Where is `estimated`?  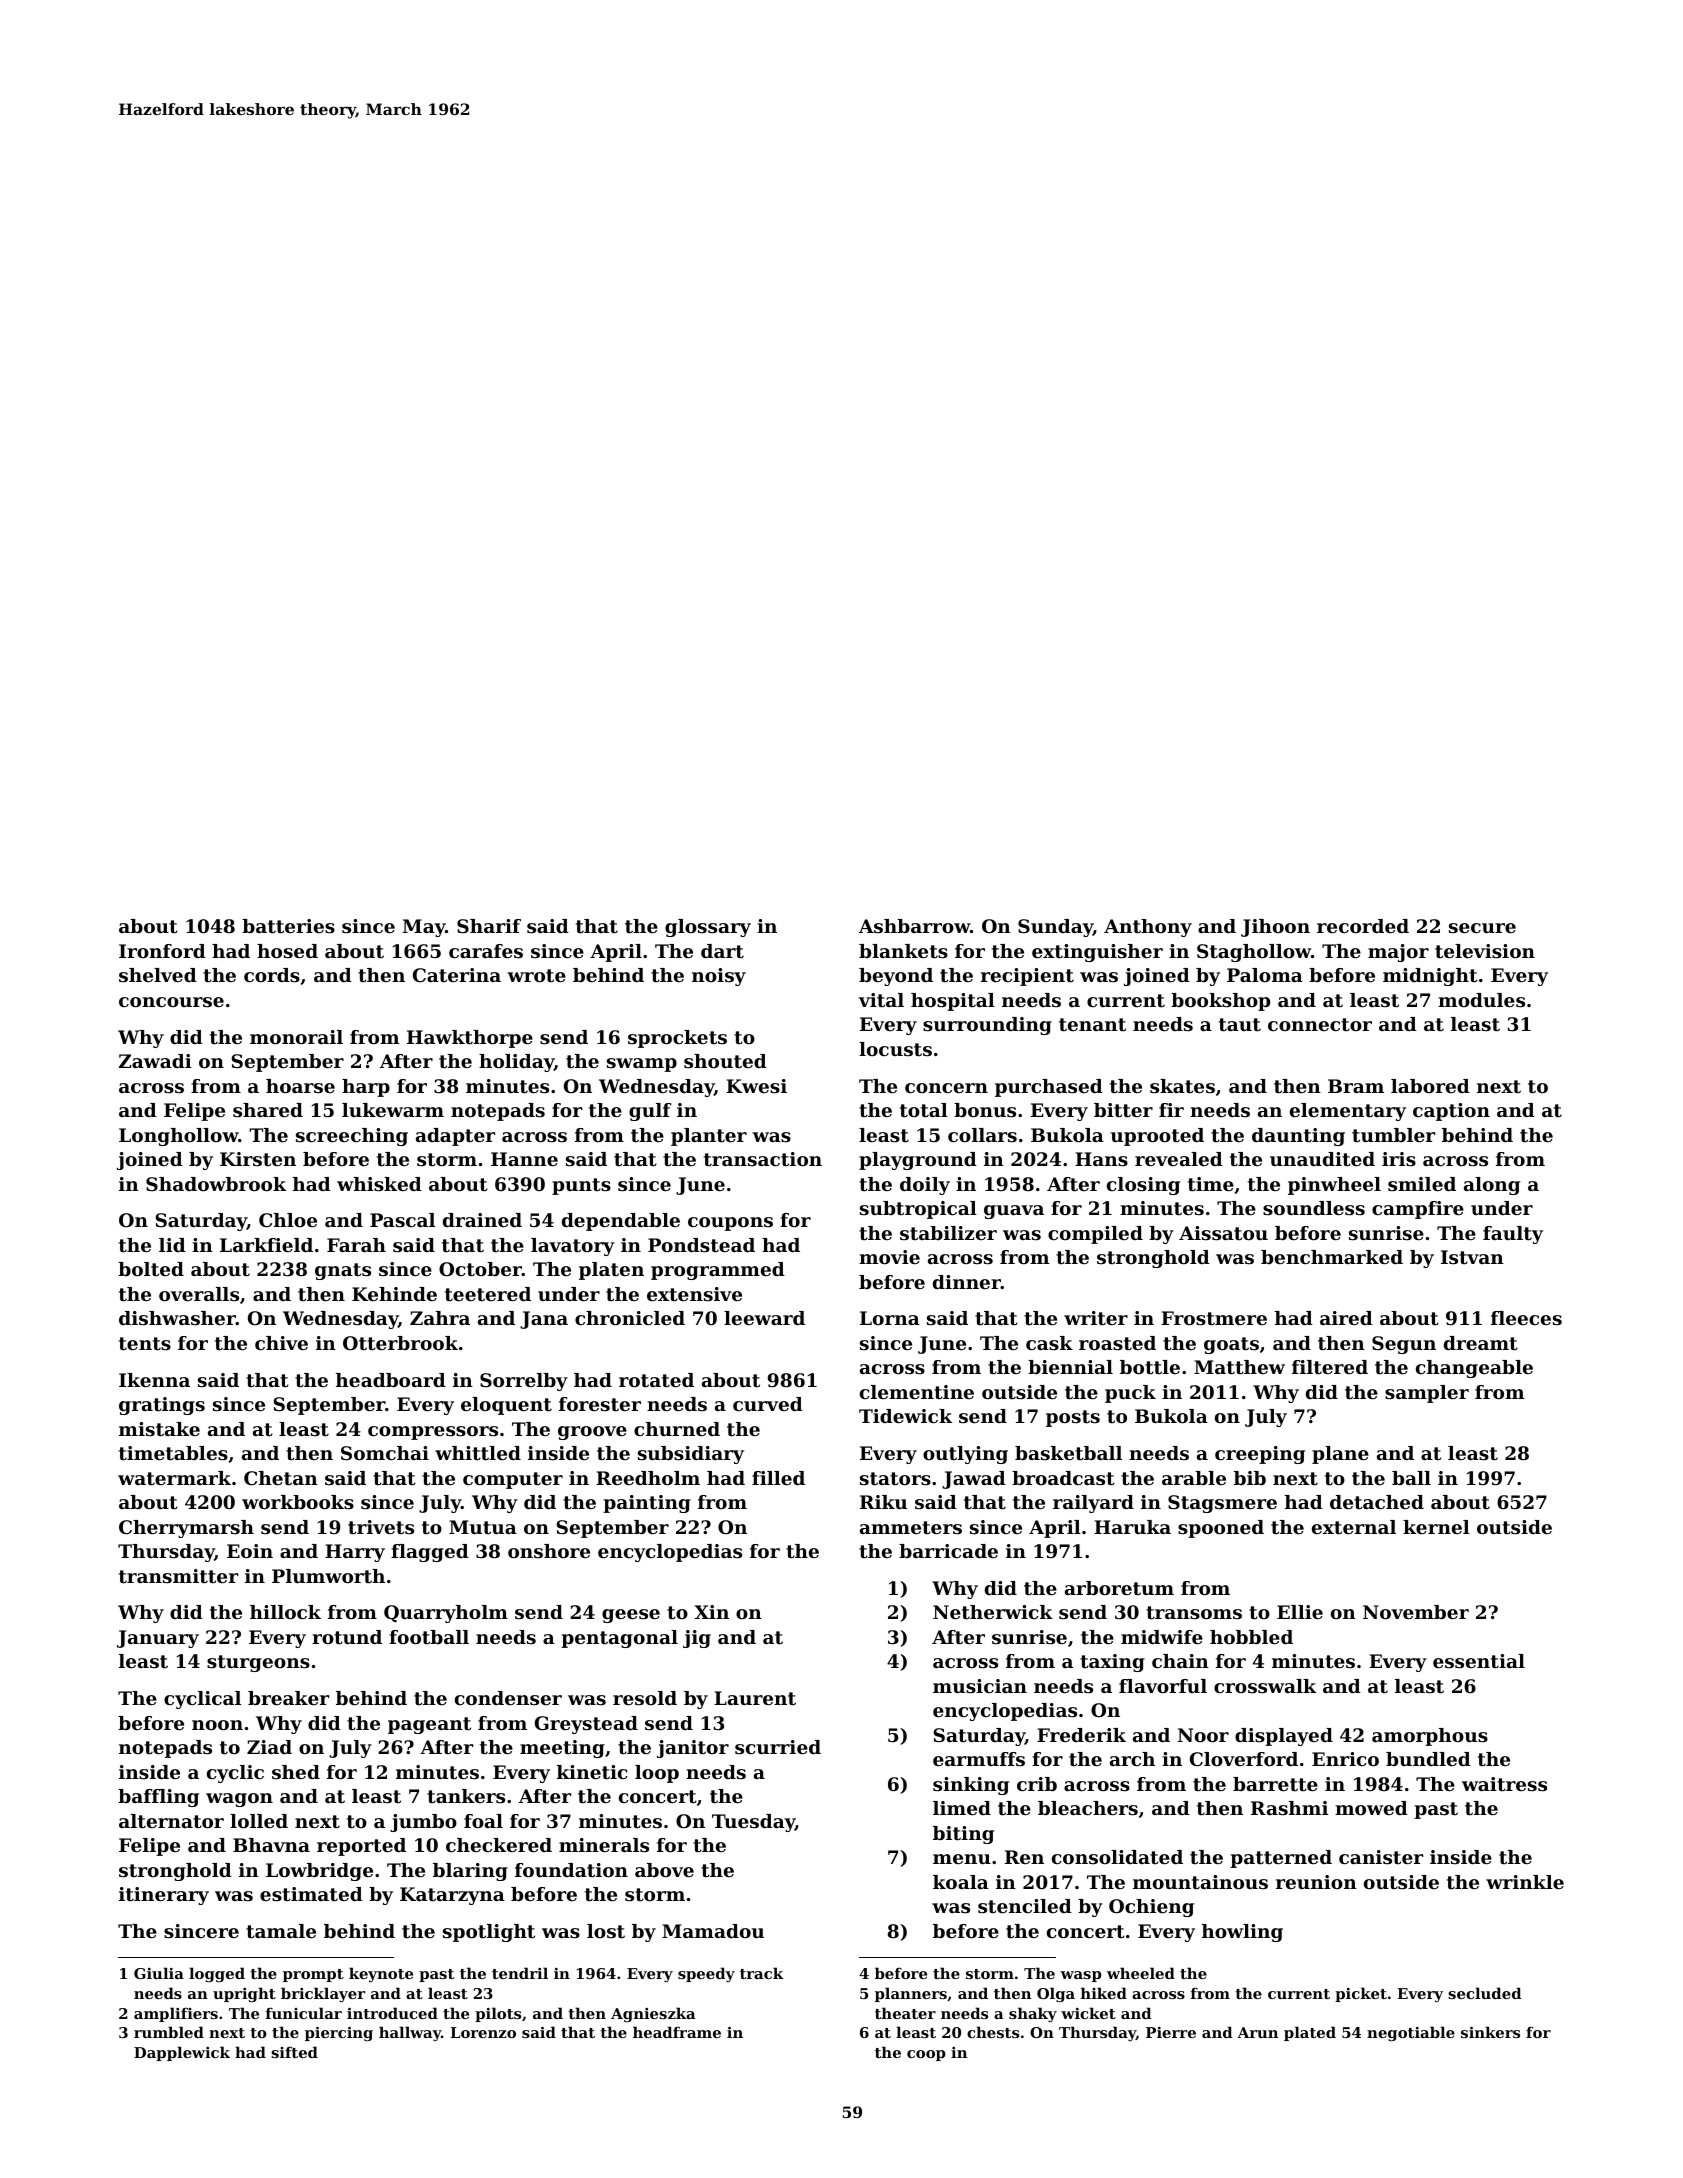 estimated is located at coordinates (311, 1894).
